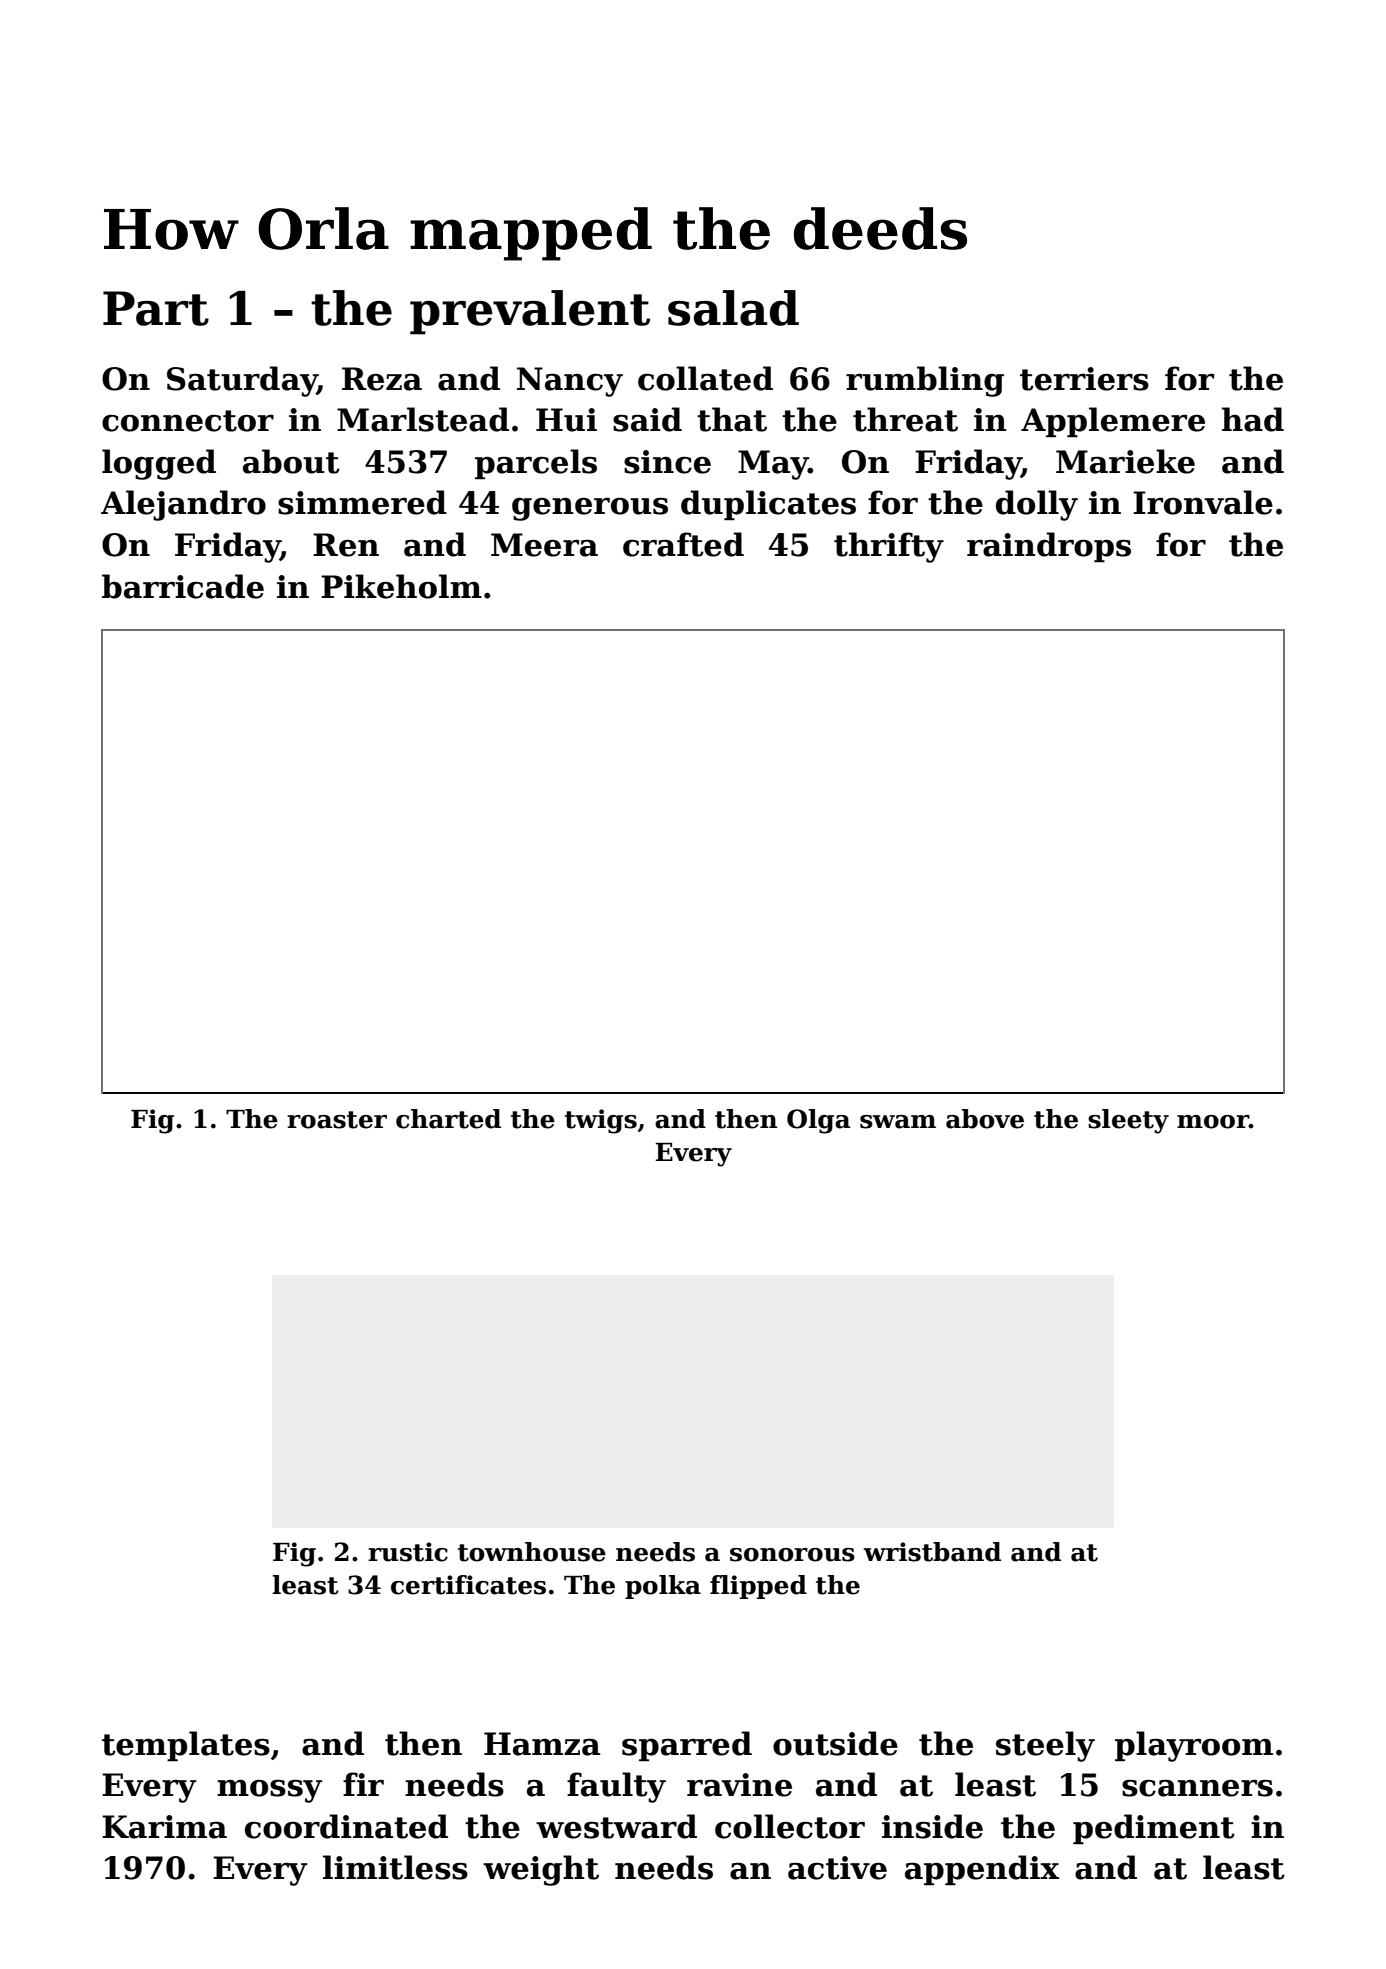  What do you see at coordinates (932, 1552) in the screenshot?
I see `wristband` at bounding box center [932, 1552].
